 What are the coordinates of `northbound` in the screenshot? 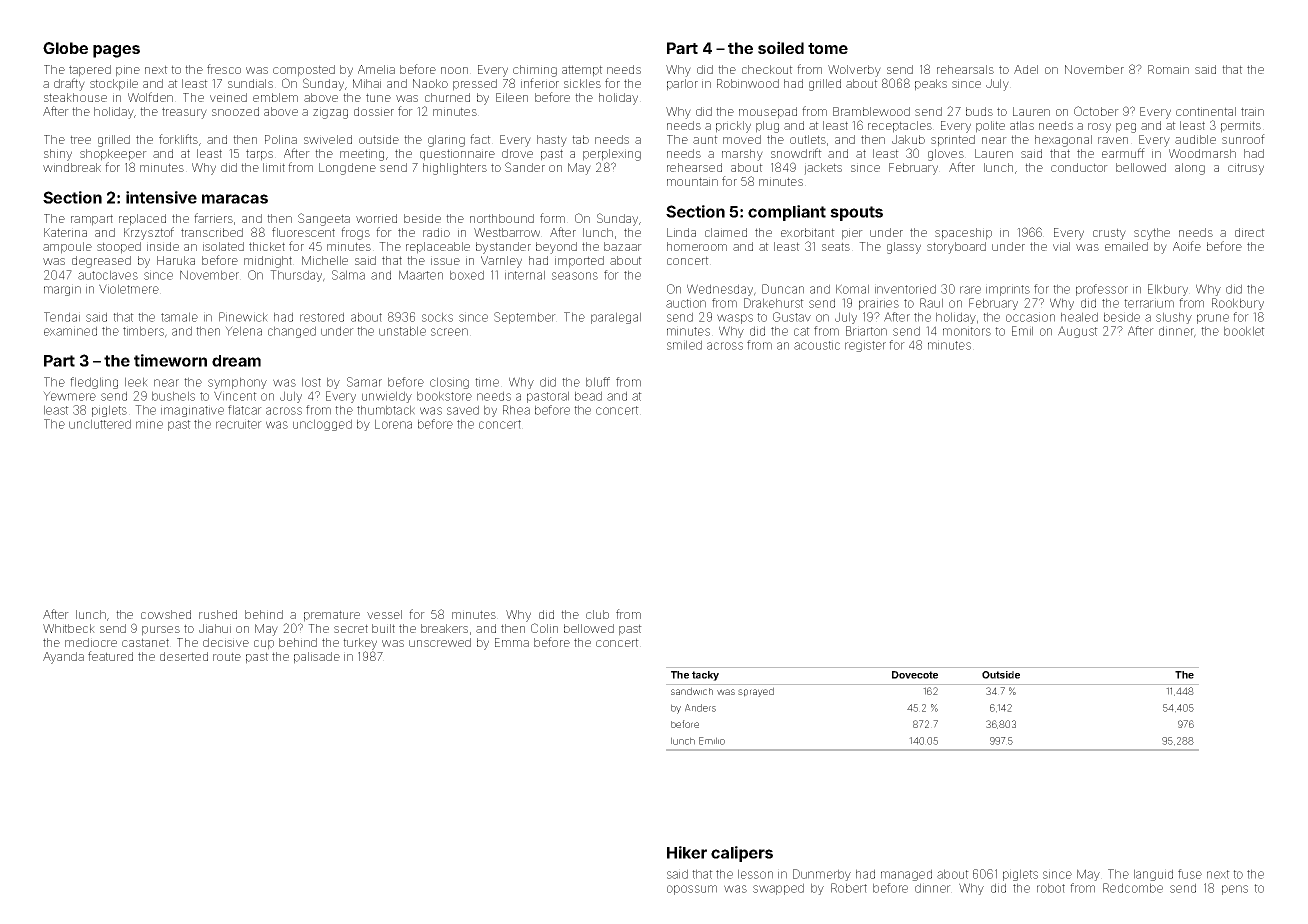 It's located at (502, 218).
